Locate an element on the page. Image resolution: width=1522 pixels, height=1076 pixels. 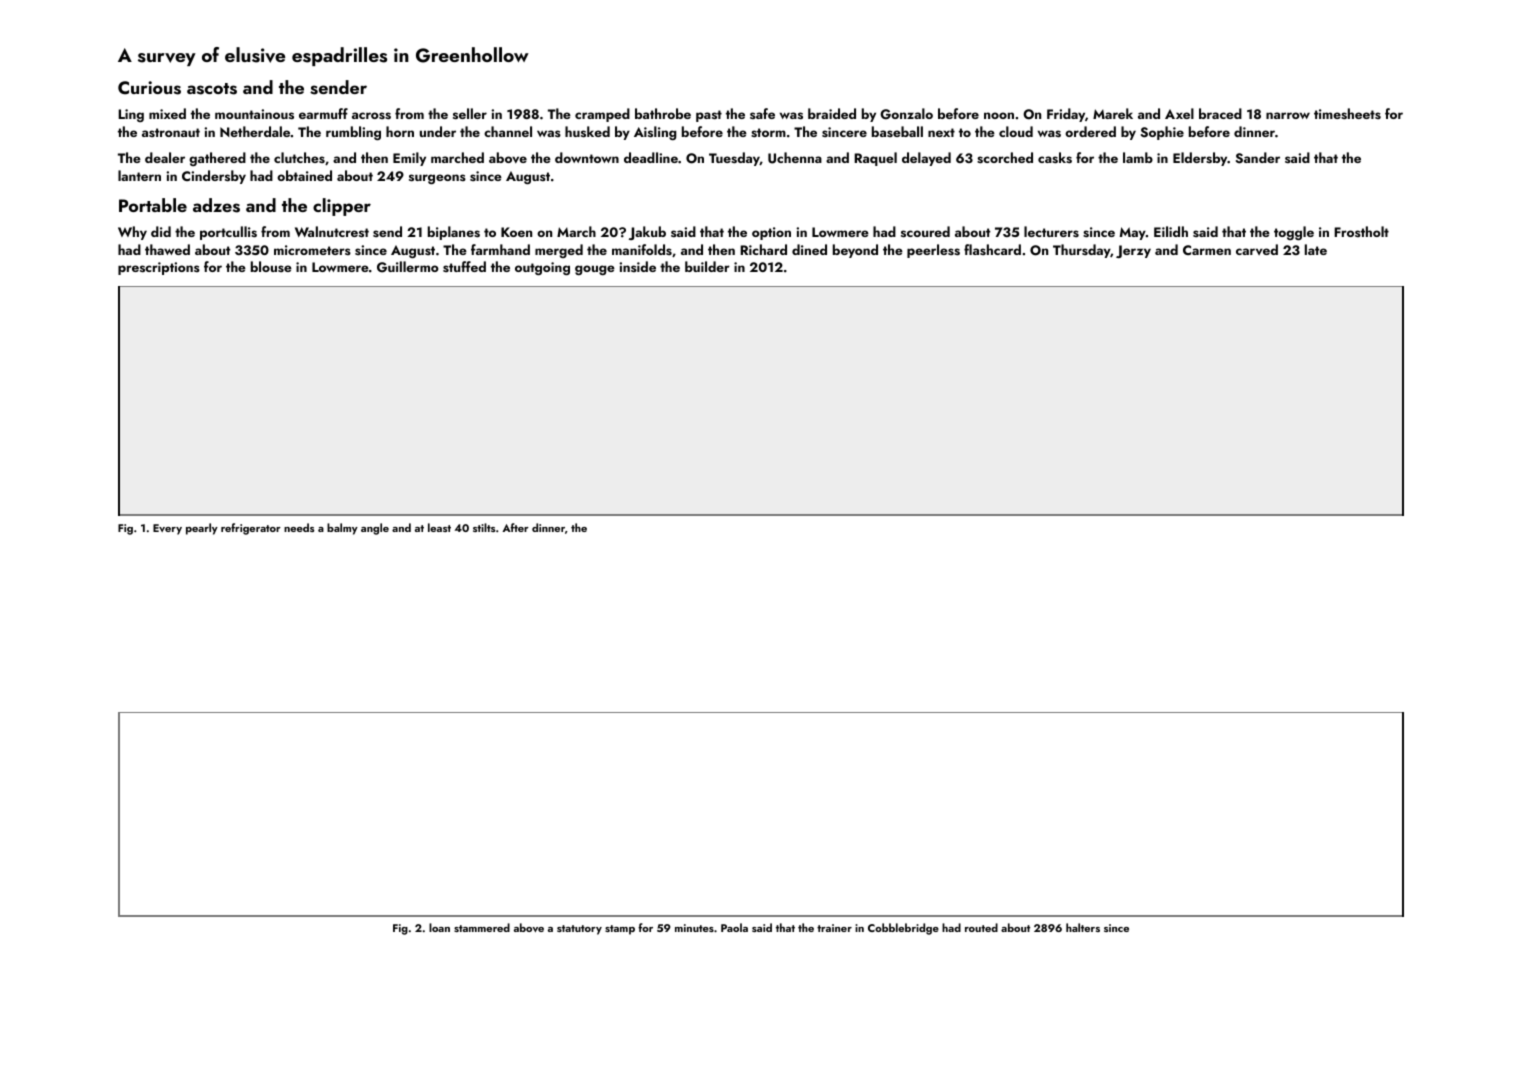
narrow is located at coordinates (1288, 115).
